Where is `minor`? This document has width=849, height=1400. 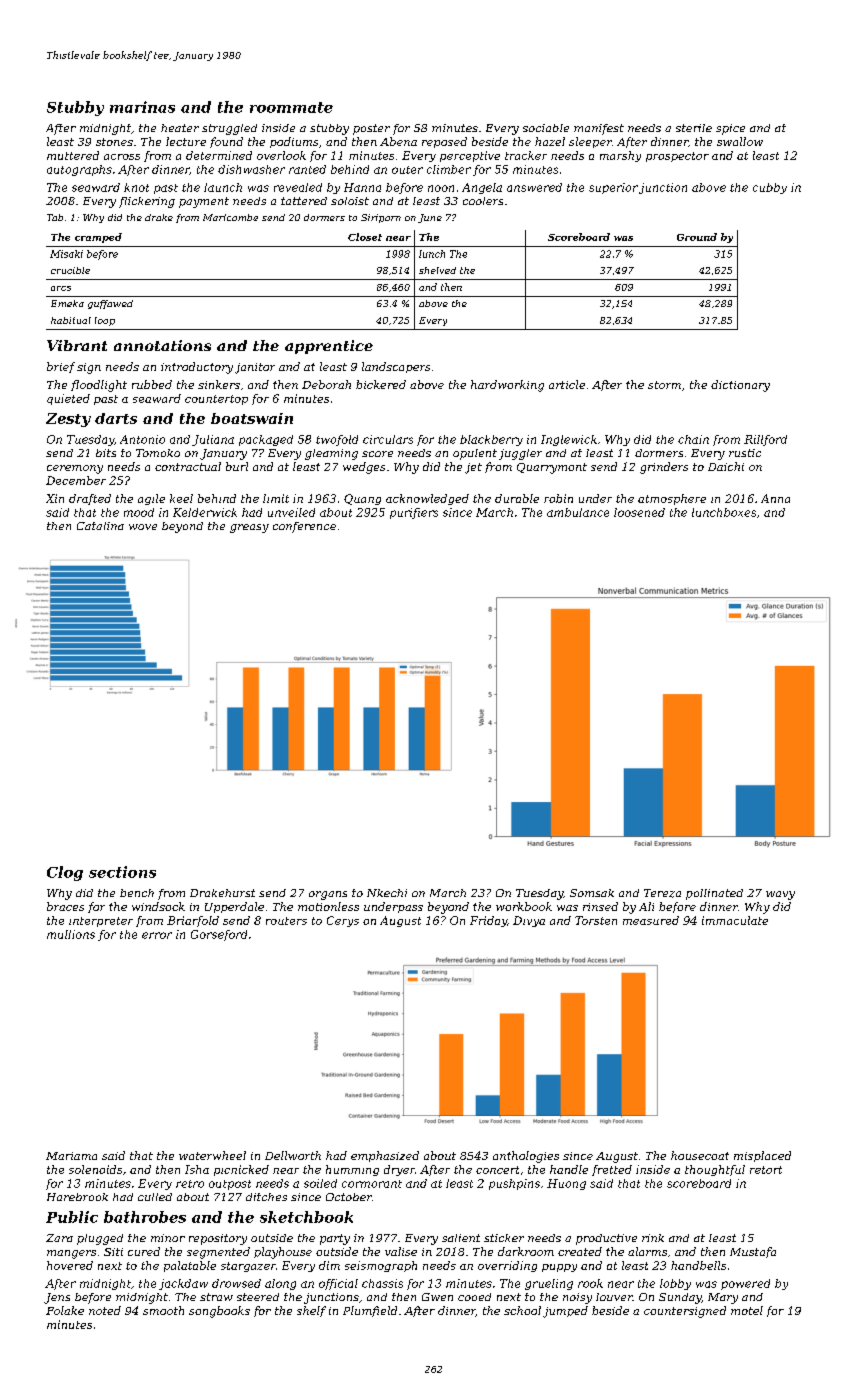
minor is located at coordinates (168, 1238).
